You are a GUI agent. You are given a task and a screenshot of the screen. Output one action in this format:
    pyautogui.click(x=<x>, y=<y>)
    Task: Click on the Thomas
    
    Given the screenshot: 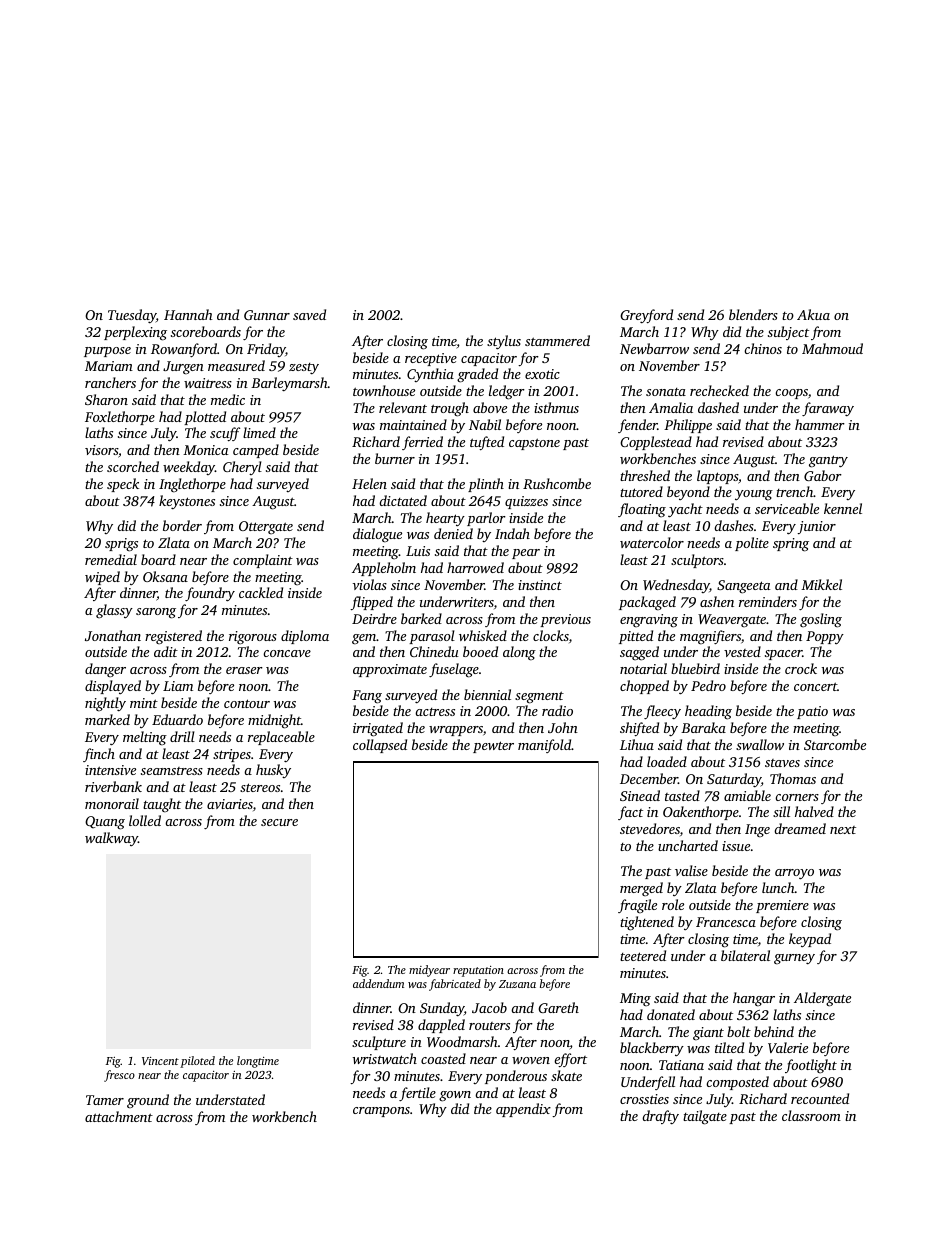 What is the action you would take?
    pyautogui.click(x=793, y=778)
